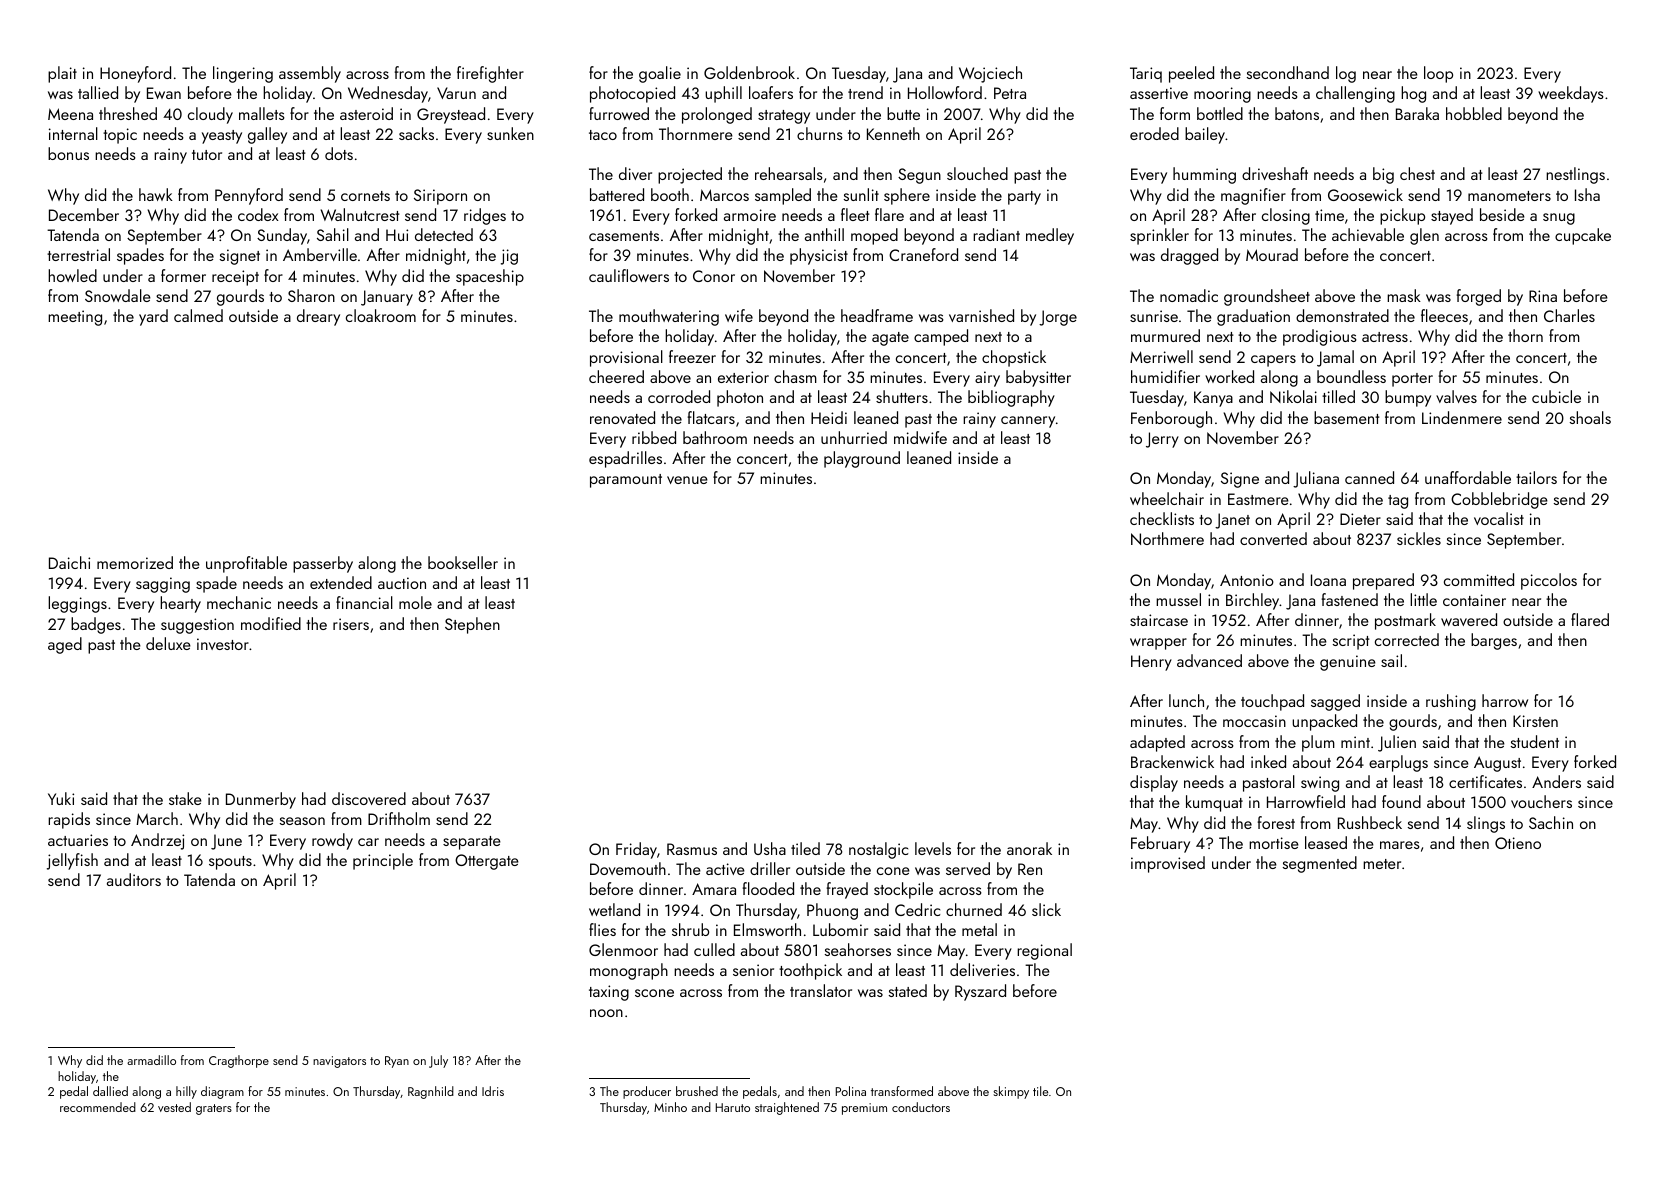 This document has height=1179, width=1667. I want to click on Friday, so click(636, 850).
